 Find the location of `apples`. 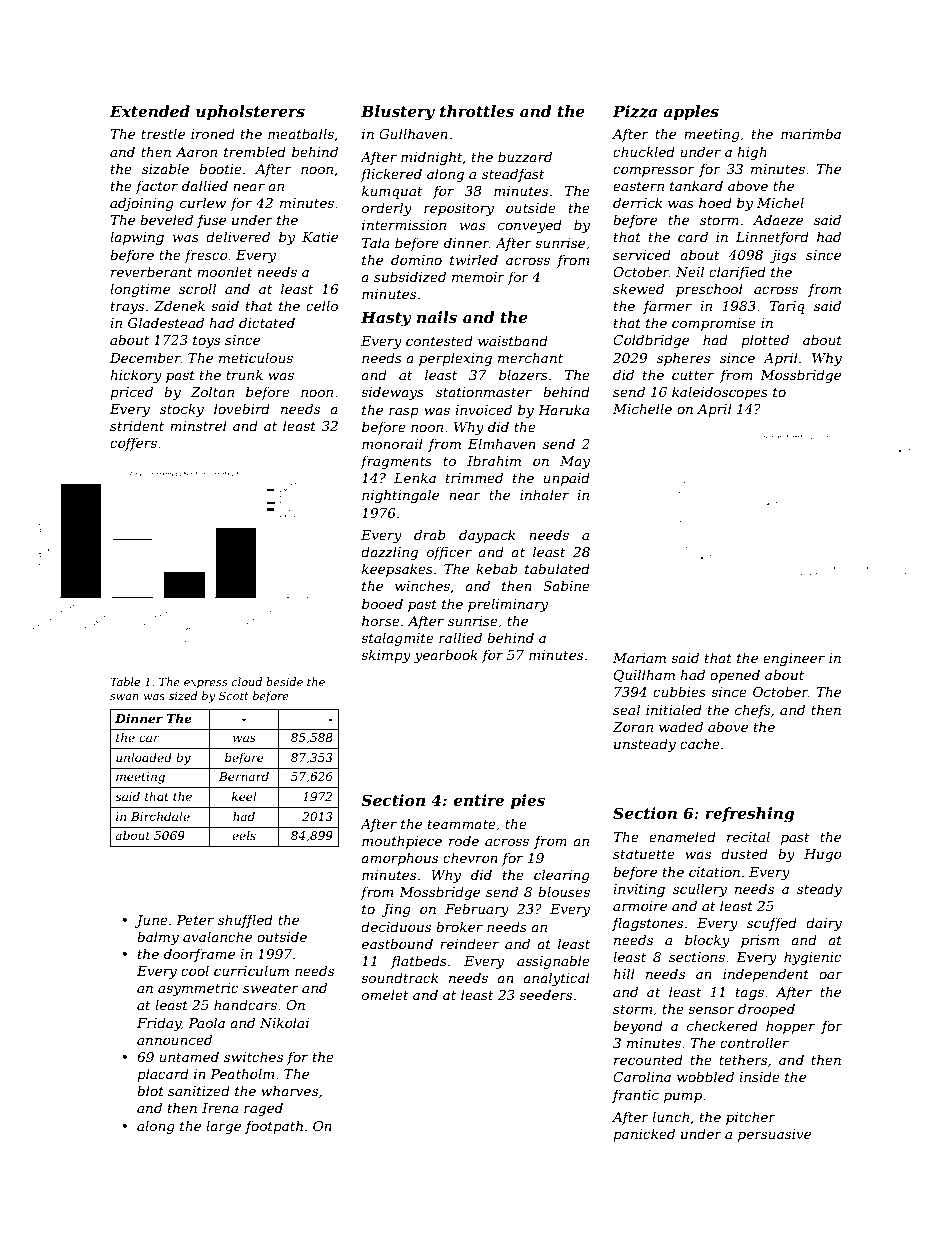

apples is located at coordinates (691, 112).
